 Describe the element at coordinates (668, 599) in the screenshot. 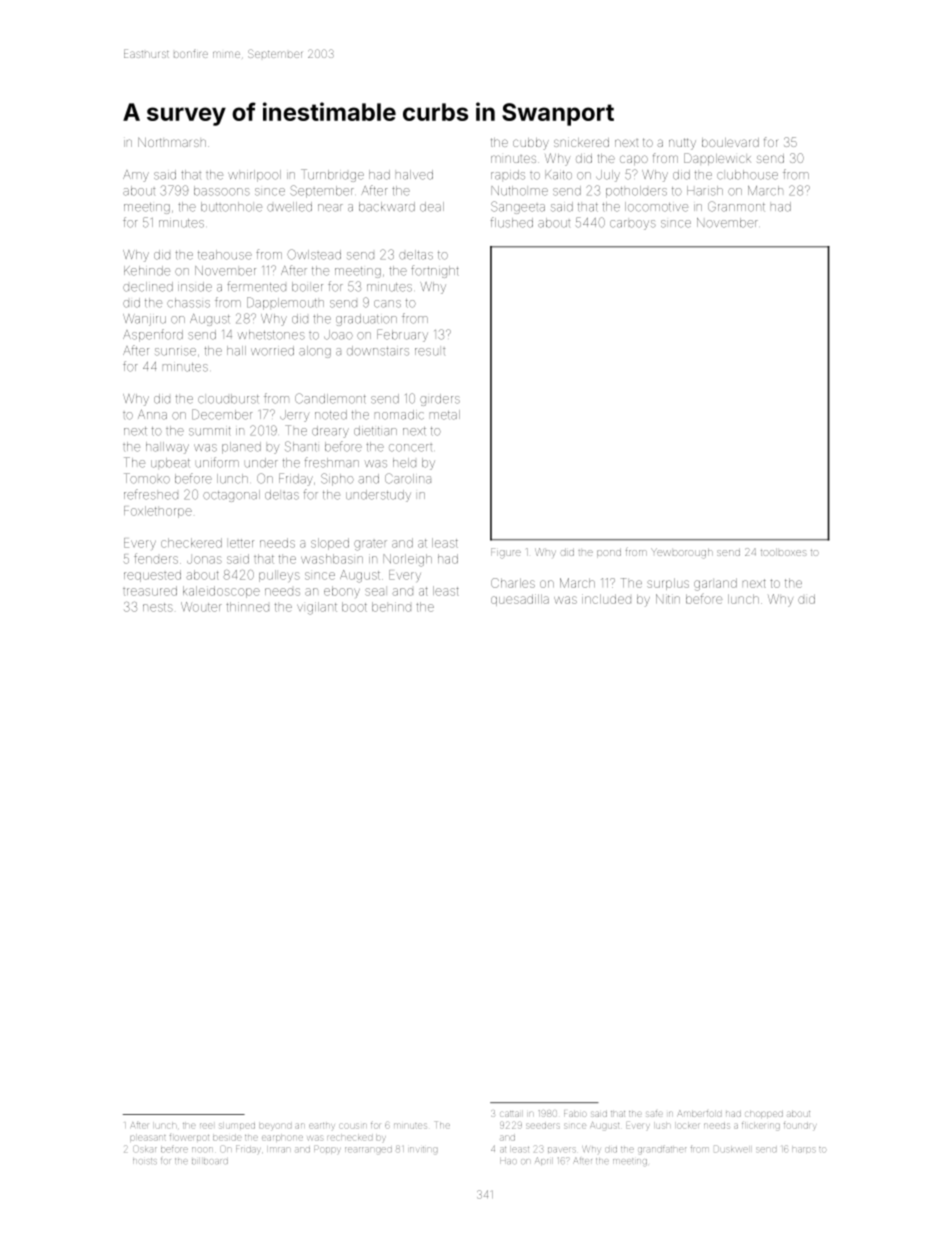

I see `Nitin` at that location.
